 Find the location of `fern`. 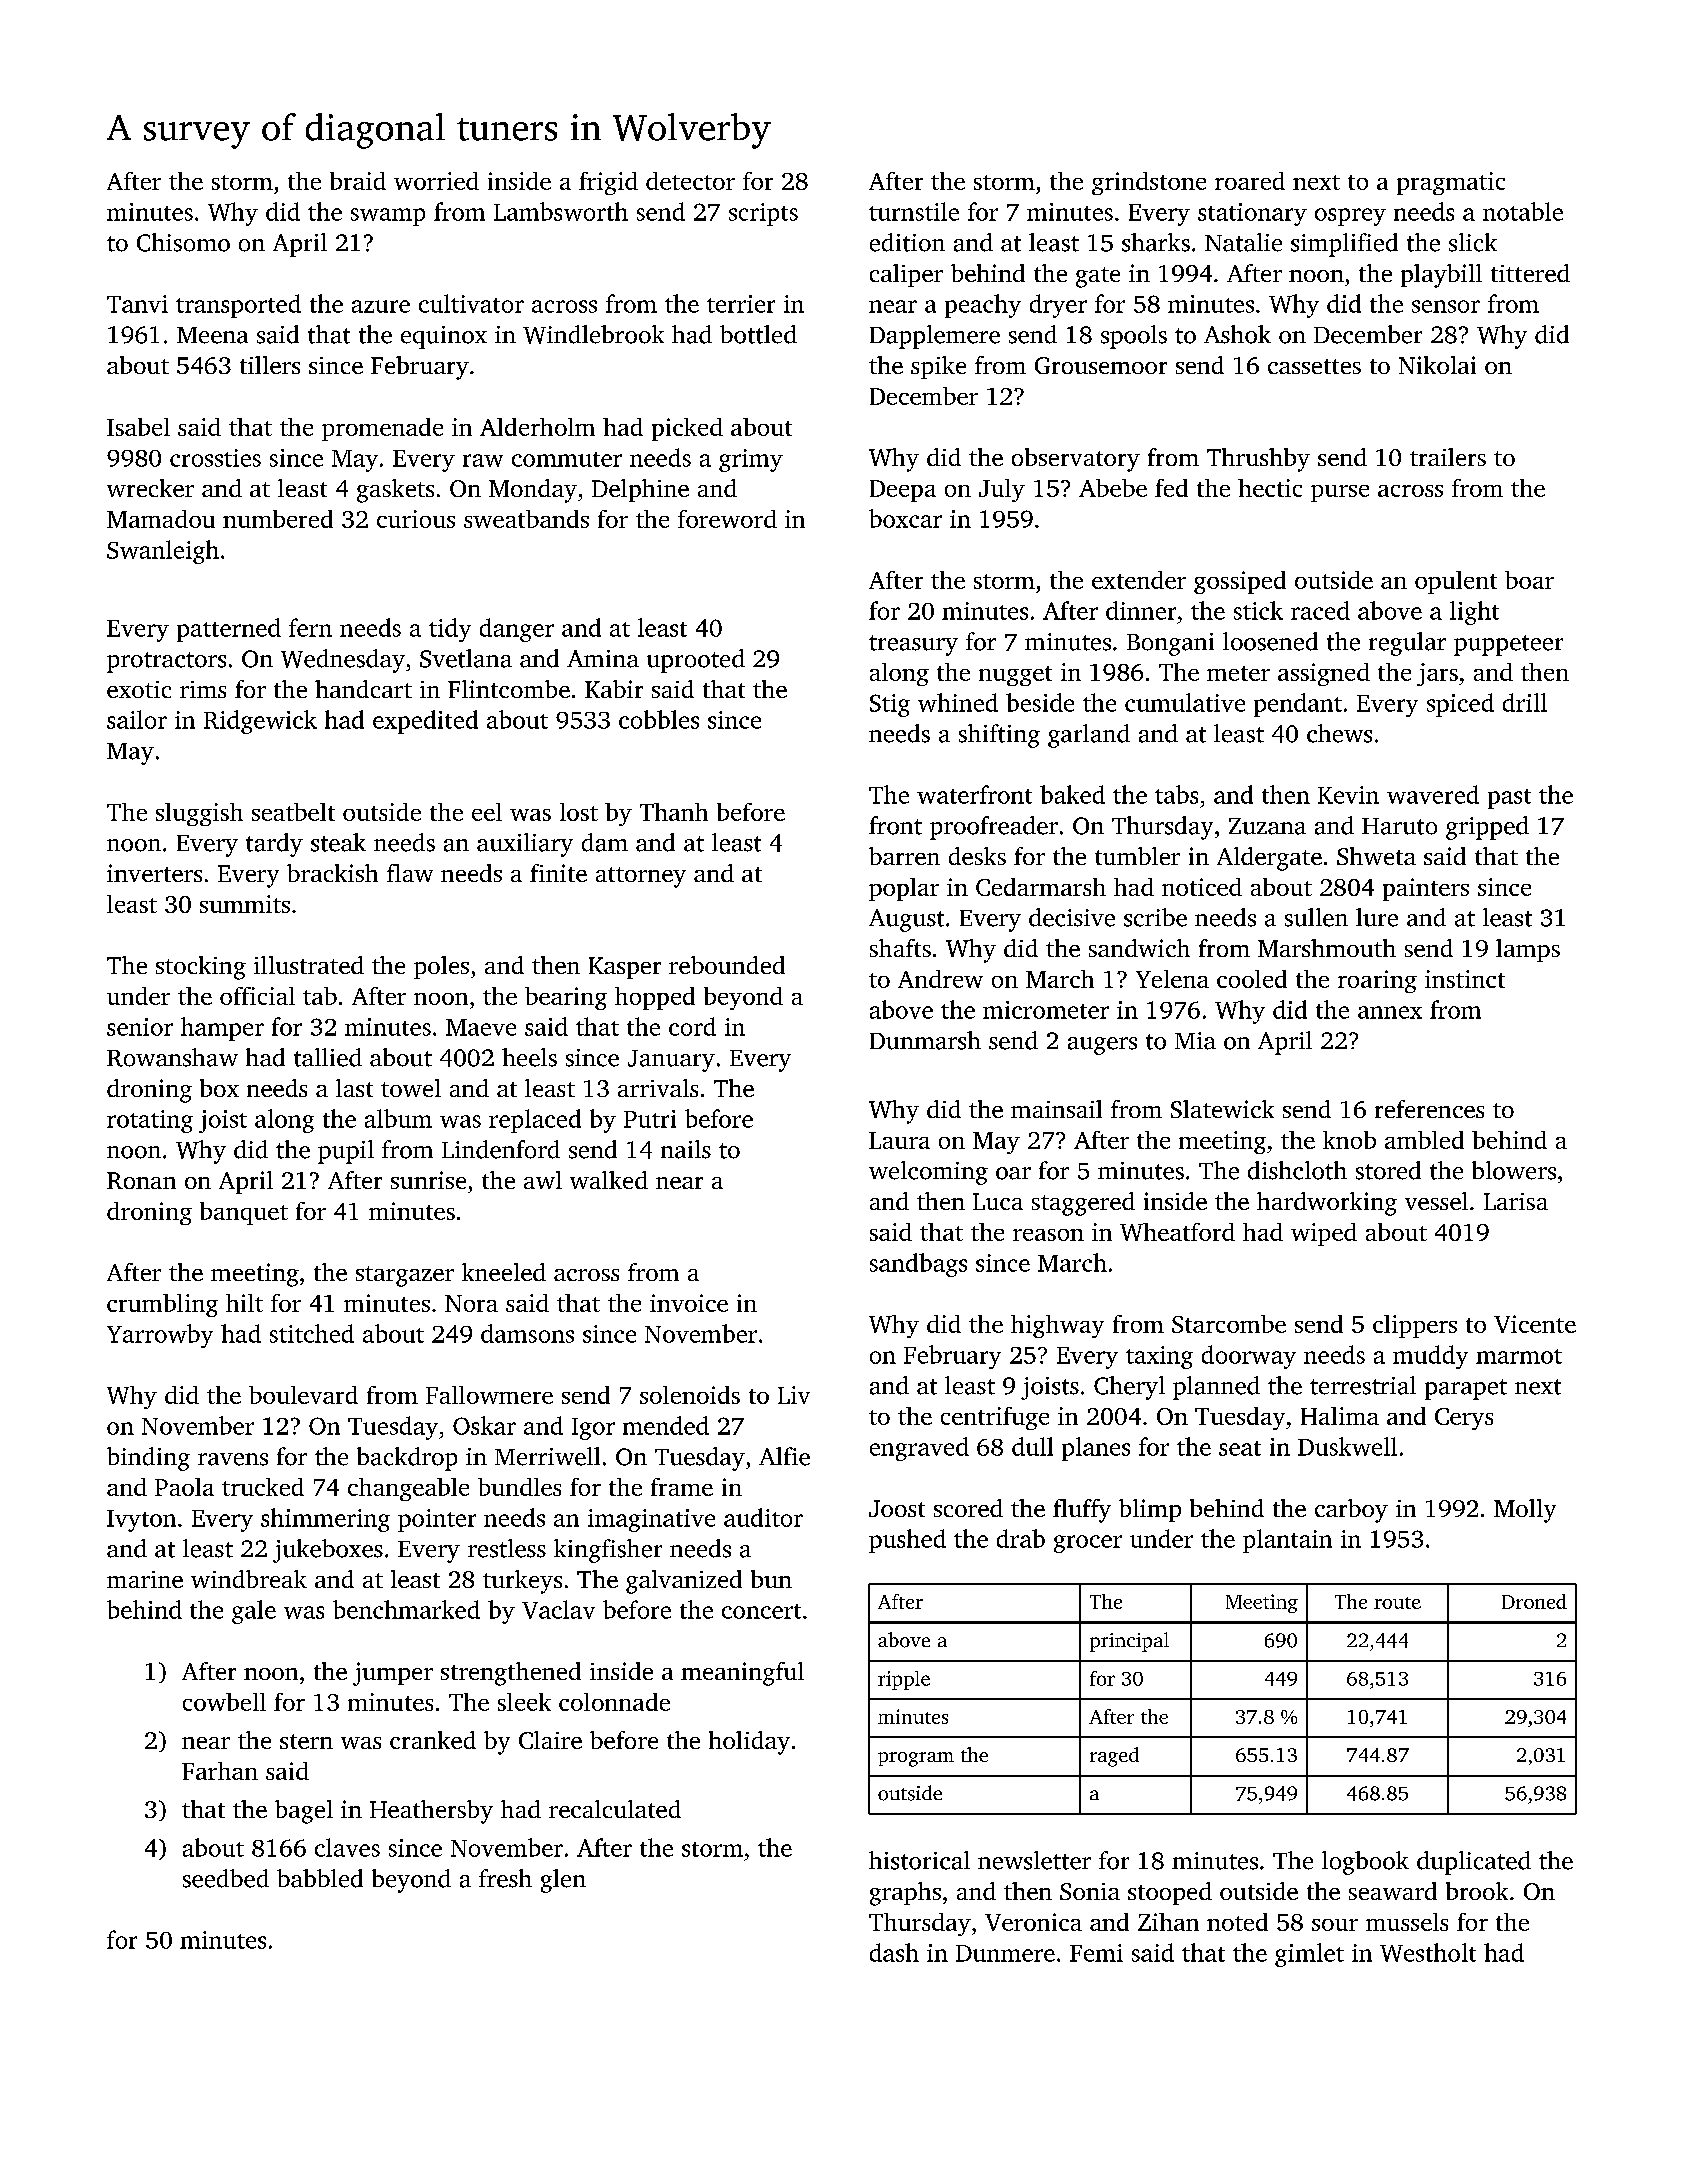

fern is located at coordinates (310, 627).
